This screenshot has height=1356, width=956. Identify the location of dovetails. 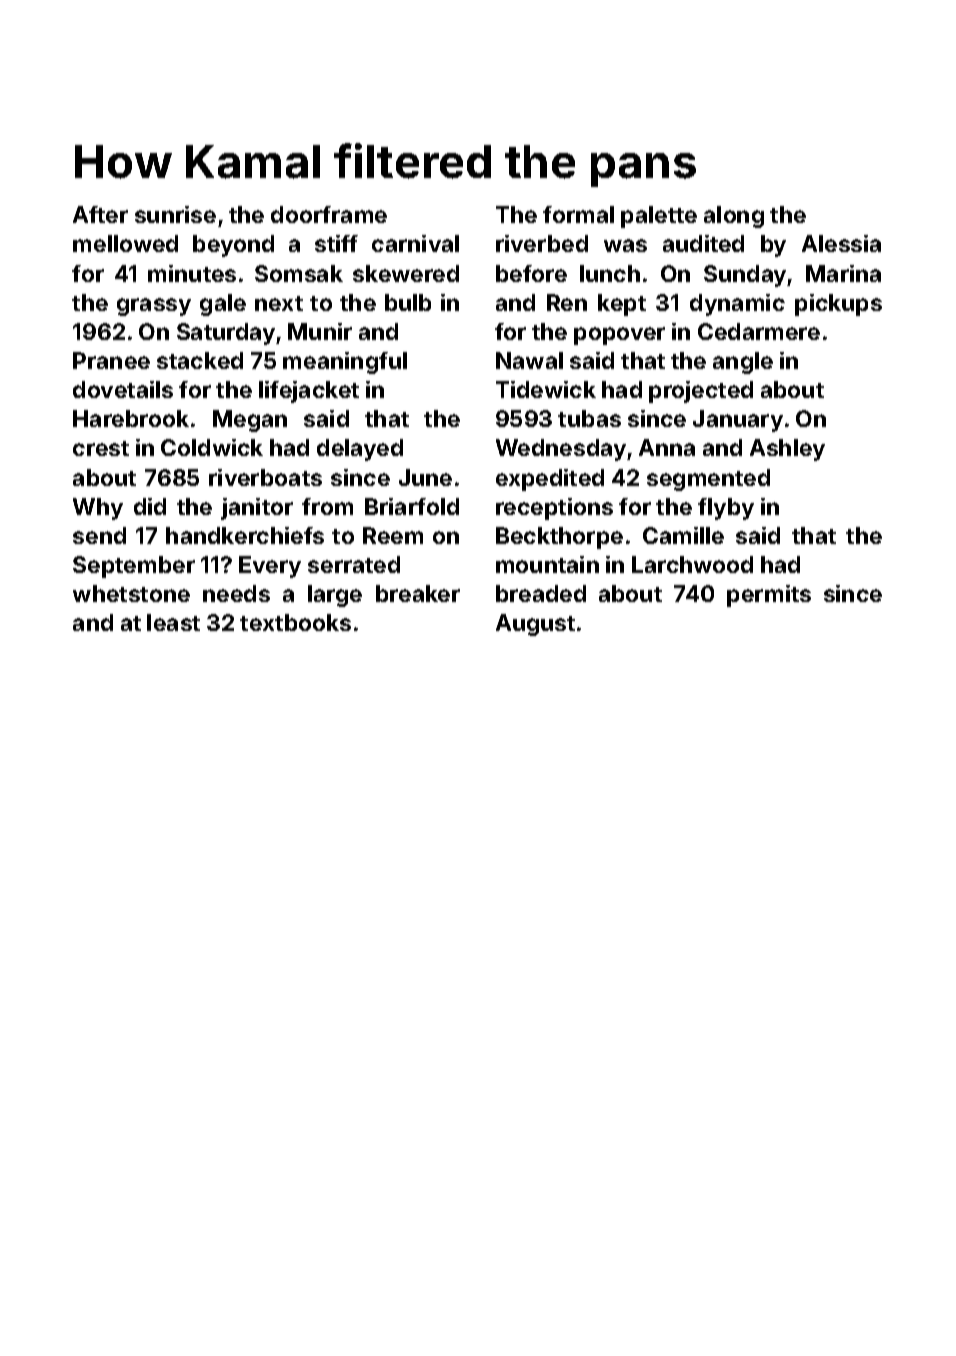
(123, 389).
